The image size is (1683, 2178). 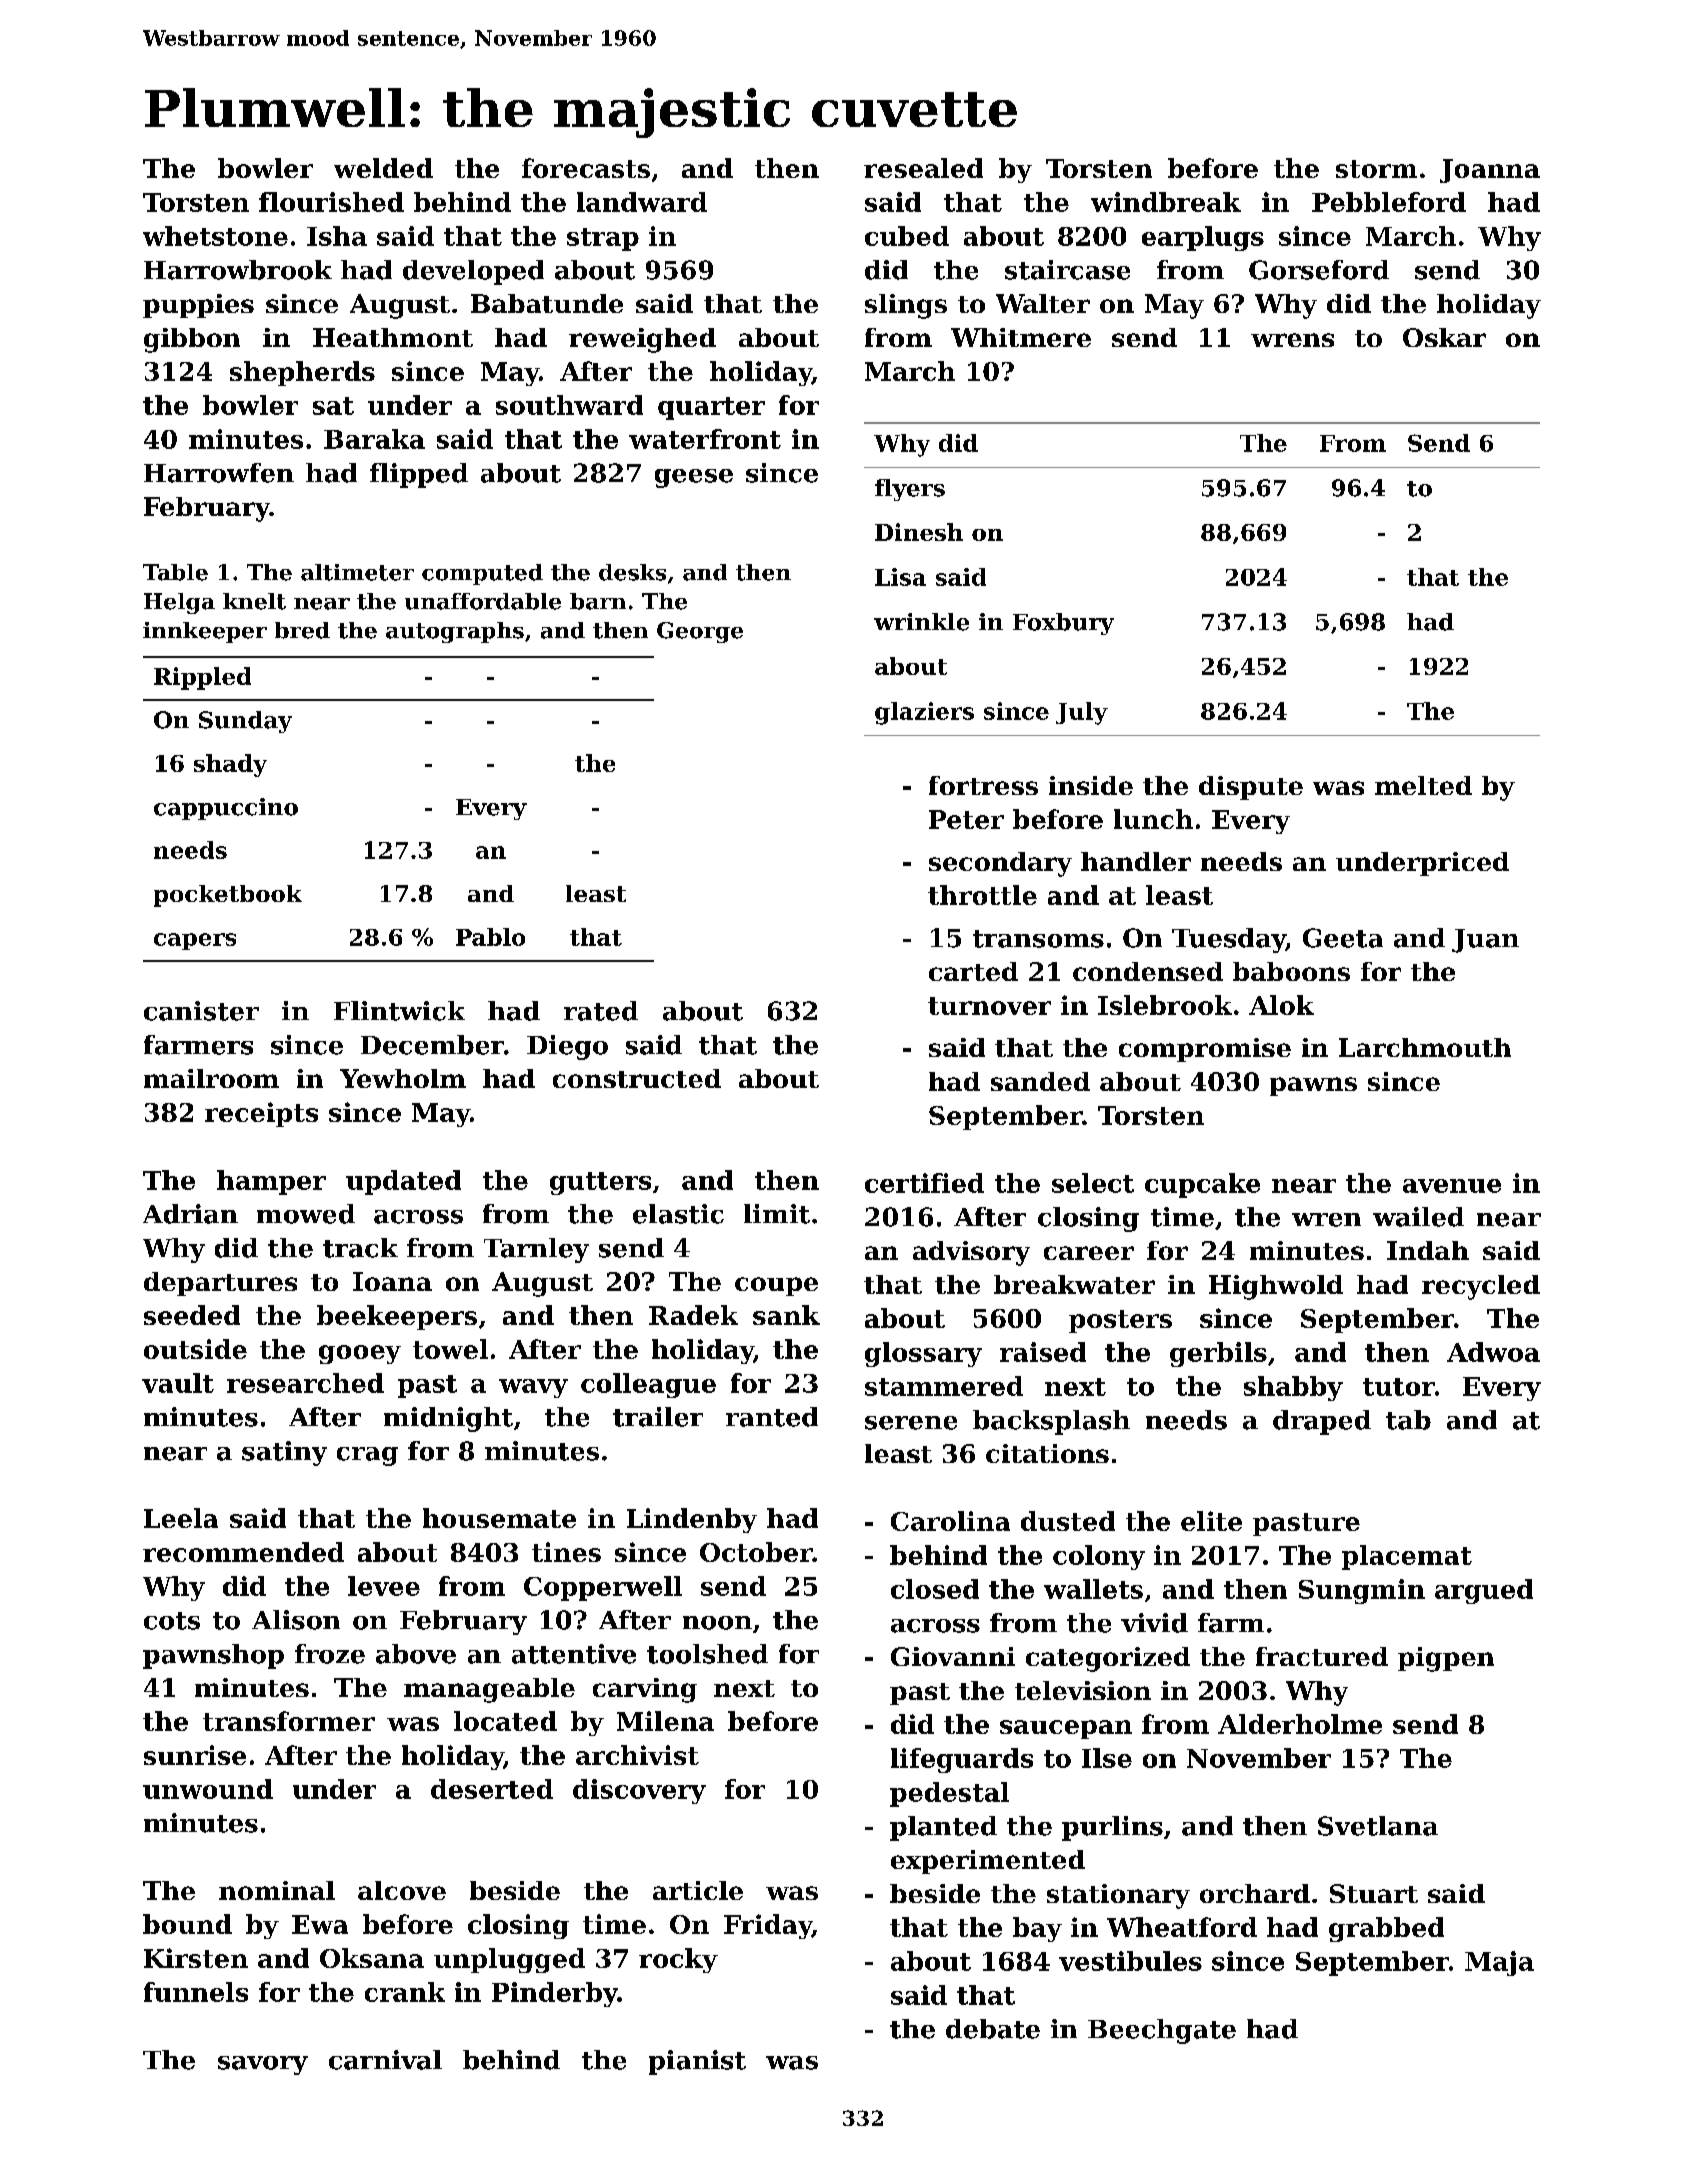 I want to click on carnival, so click(x=385, y=2060).
